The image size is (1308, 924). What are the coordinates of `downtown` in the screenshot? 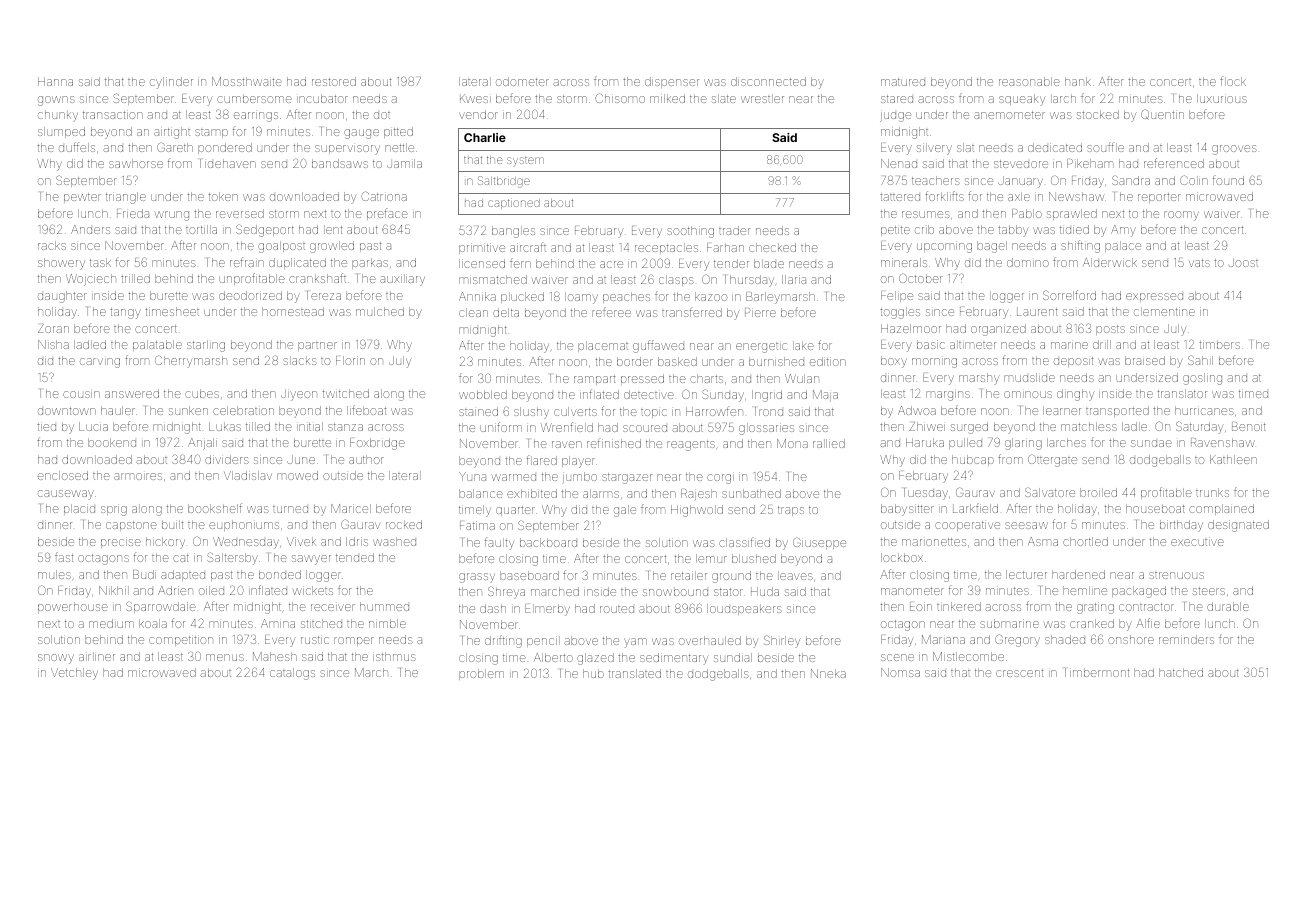 It's located at (67, 411).
